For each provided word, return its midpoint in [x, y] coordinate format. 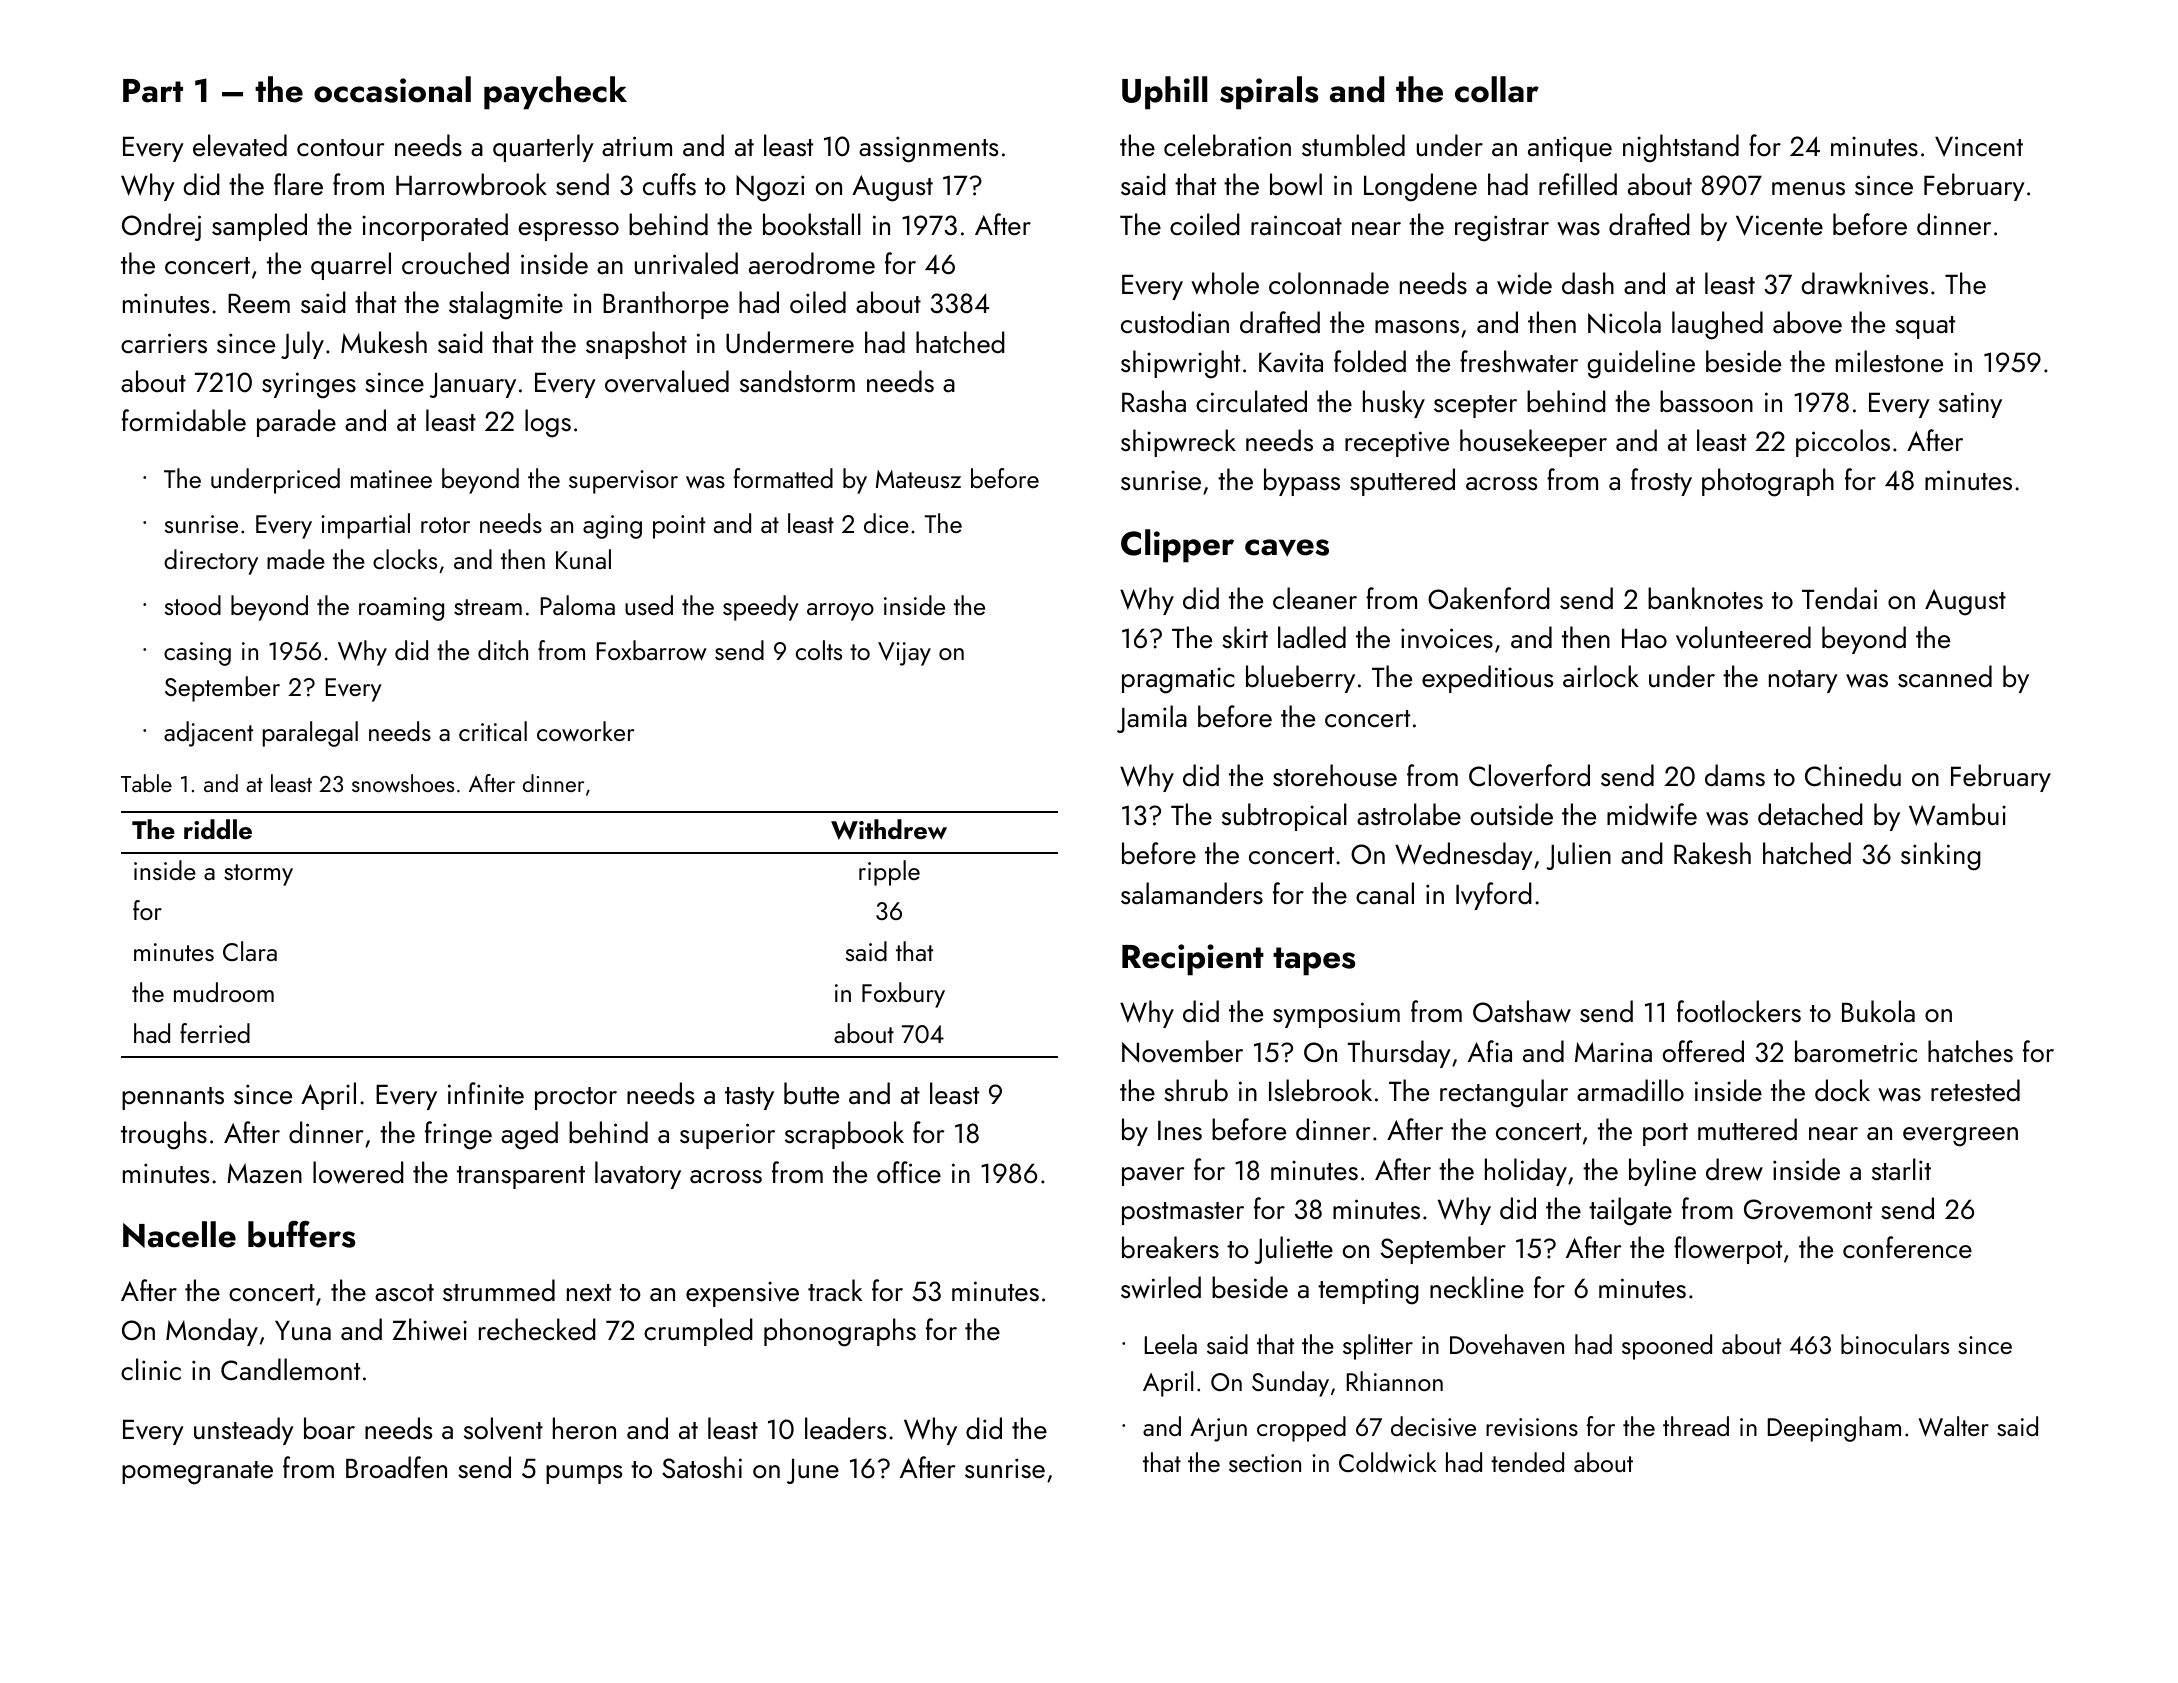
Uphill [1164, 93]
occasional [392, 89]
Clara [250, 951]
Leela [1171, 1344]
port [1665, 1134]
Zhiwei [429, 1329]
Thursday [1399, 1054]
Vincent [1979, 146]
